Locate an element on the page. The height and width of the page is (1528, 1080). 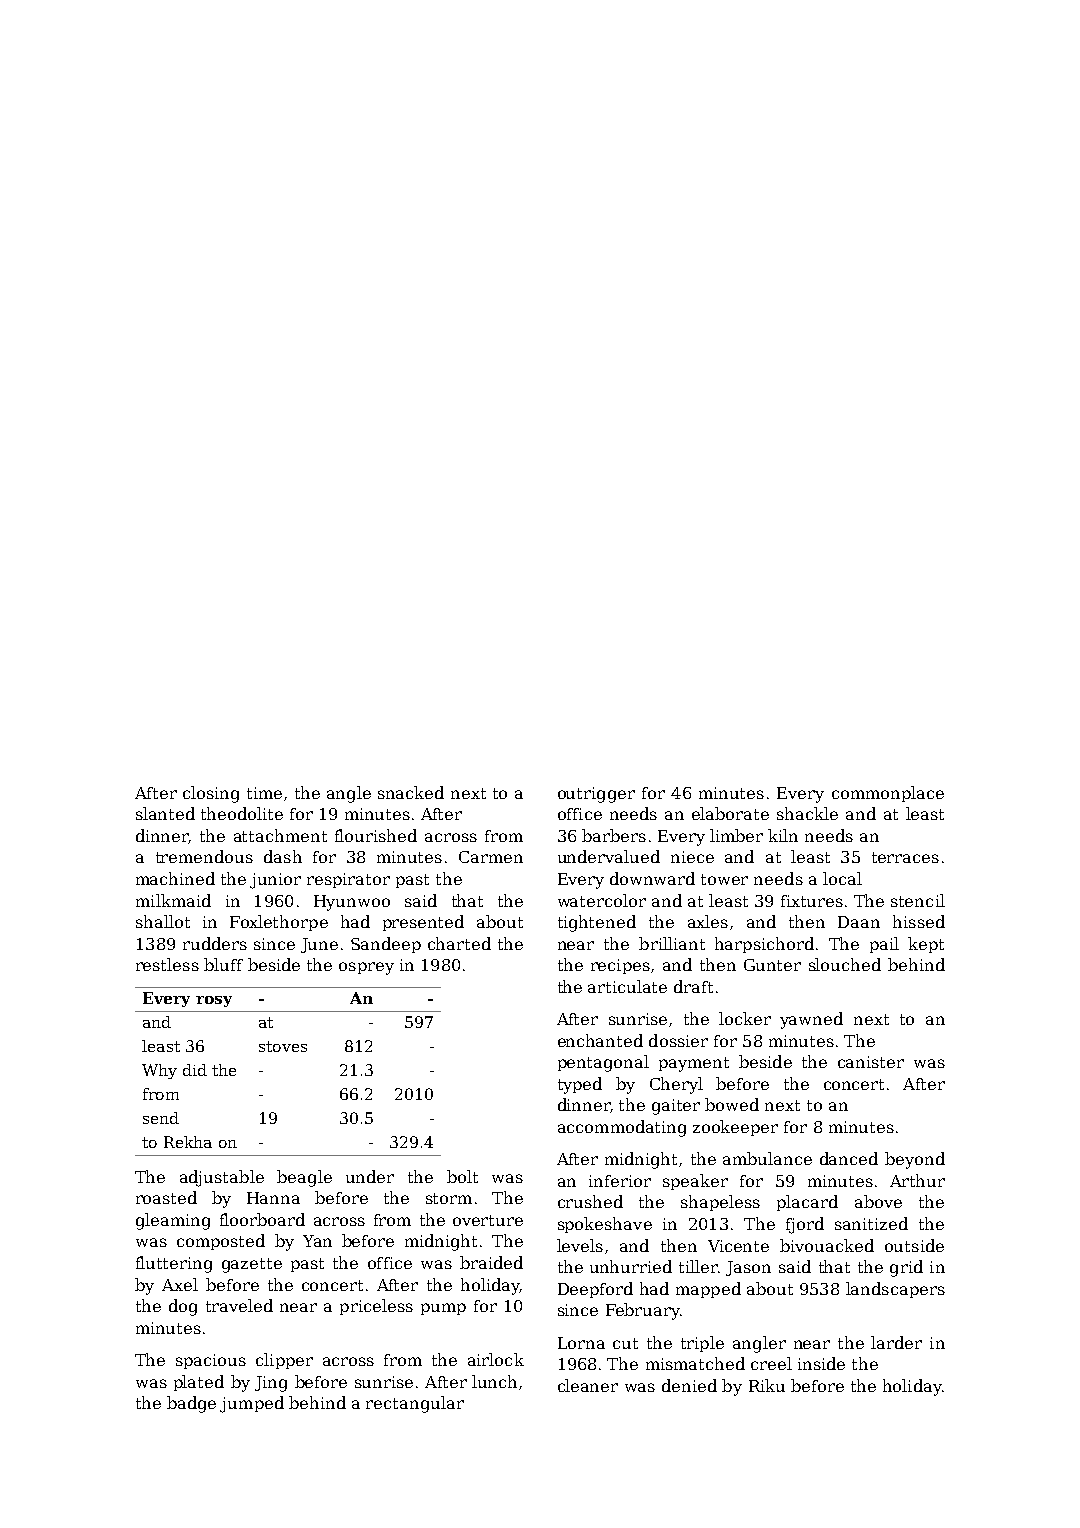
typed is located at coordinates (580, 1085).
